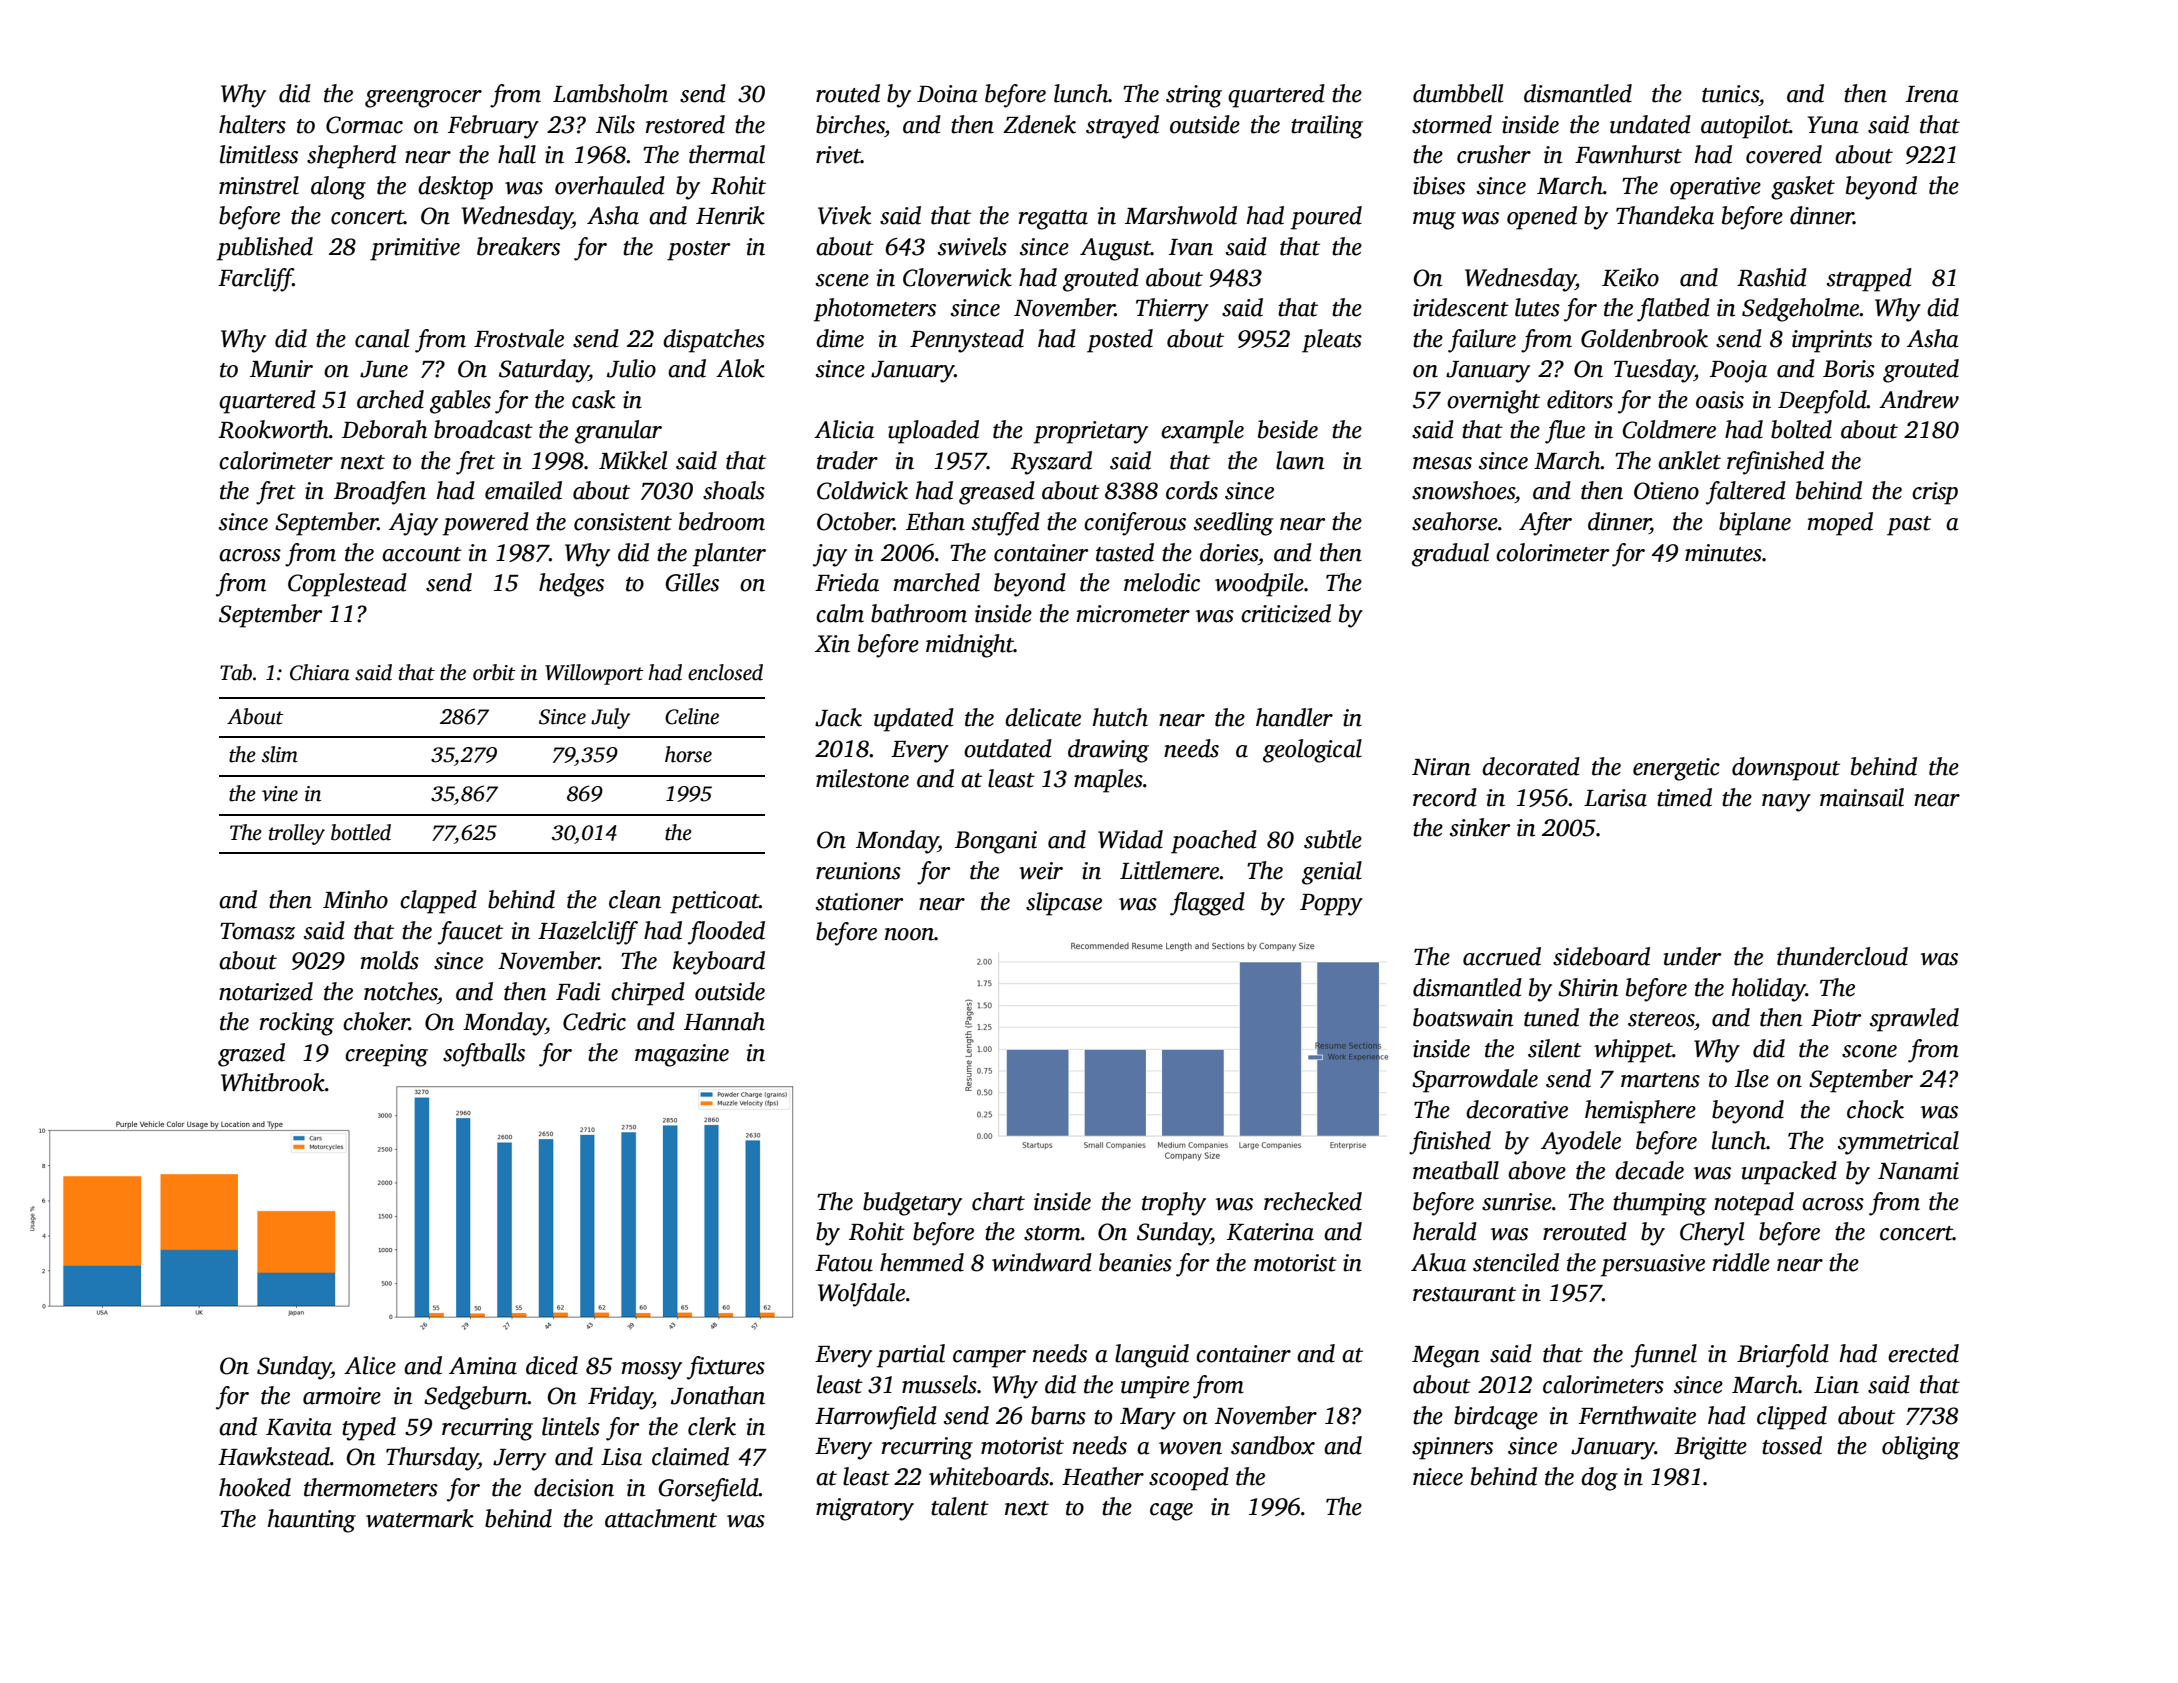  Describe the element at coordinates (1918, 1171) in the image. I see `Nanami` at that location.
